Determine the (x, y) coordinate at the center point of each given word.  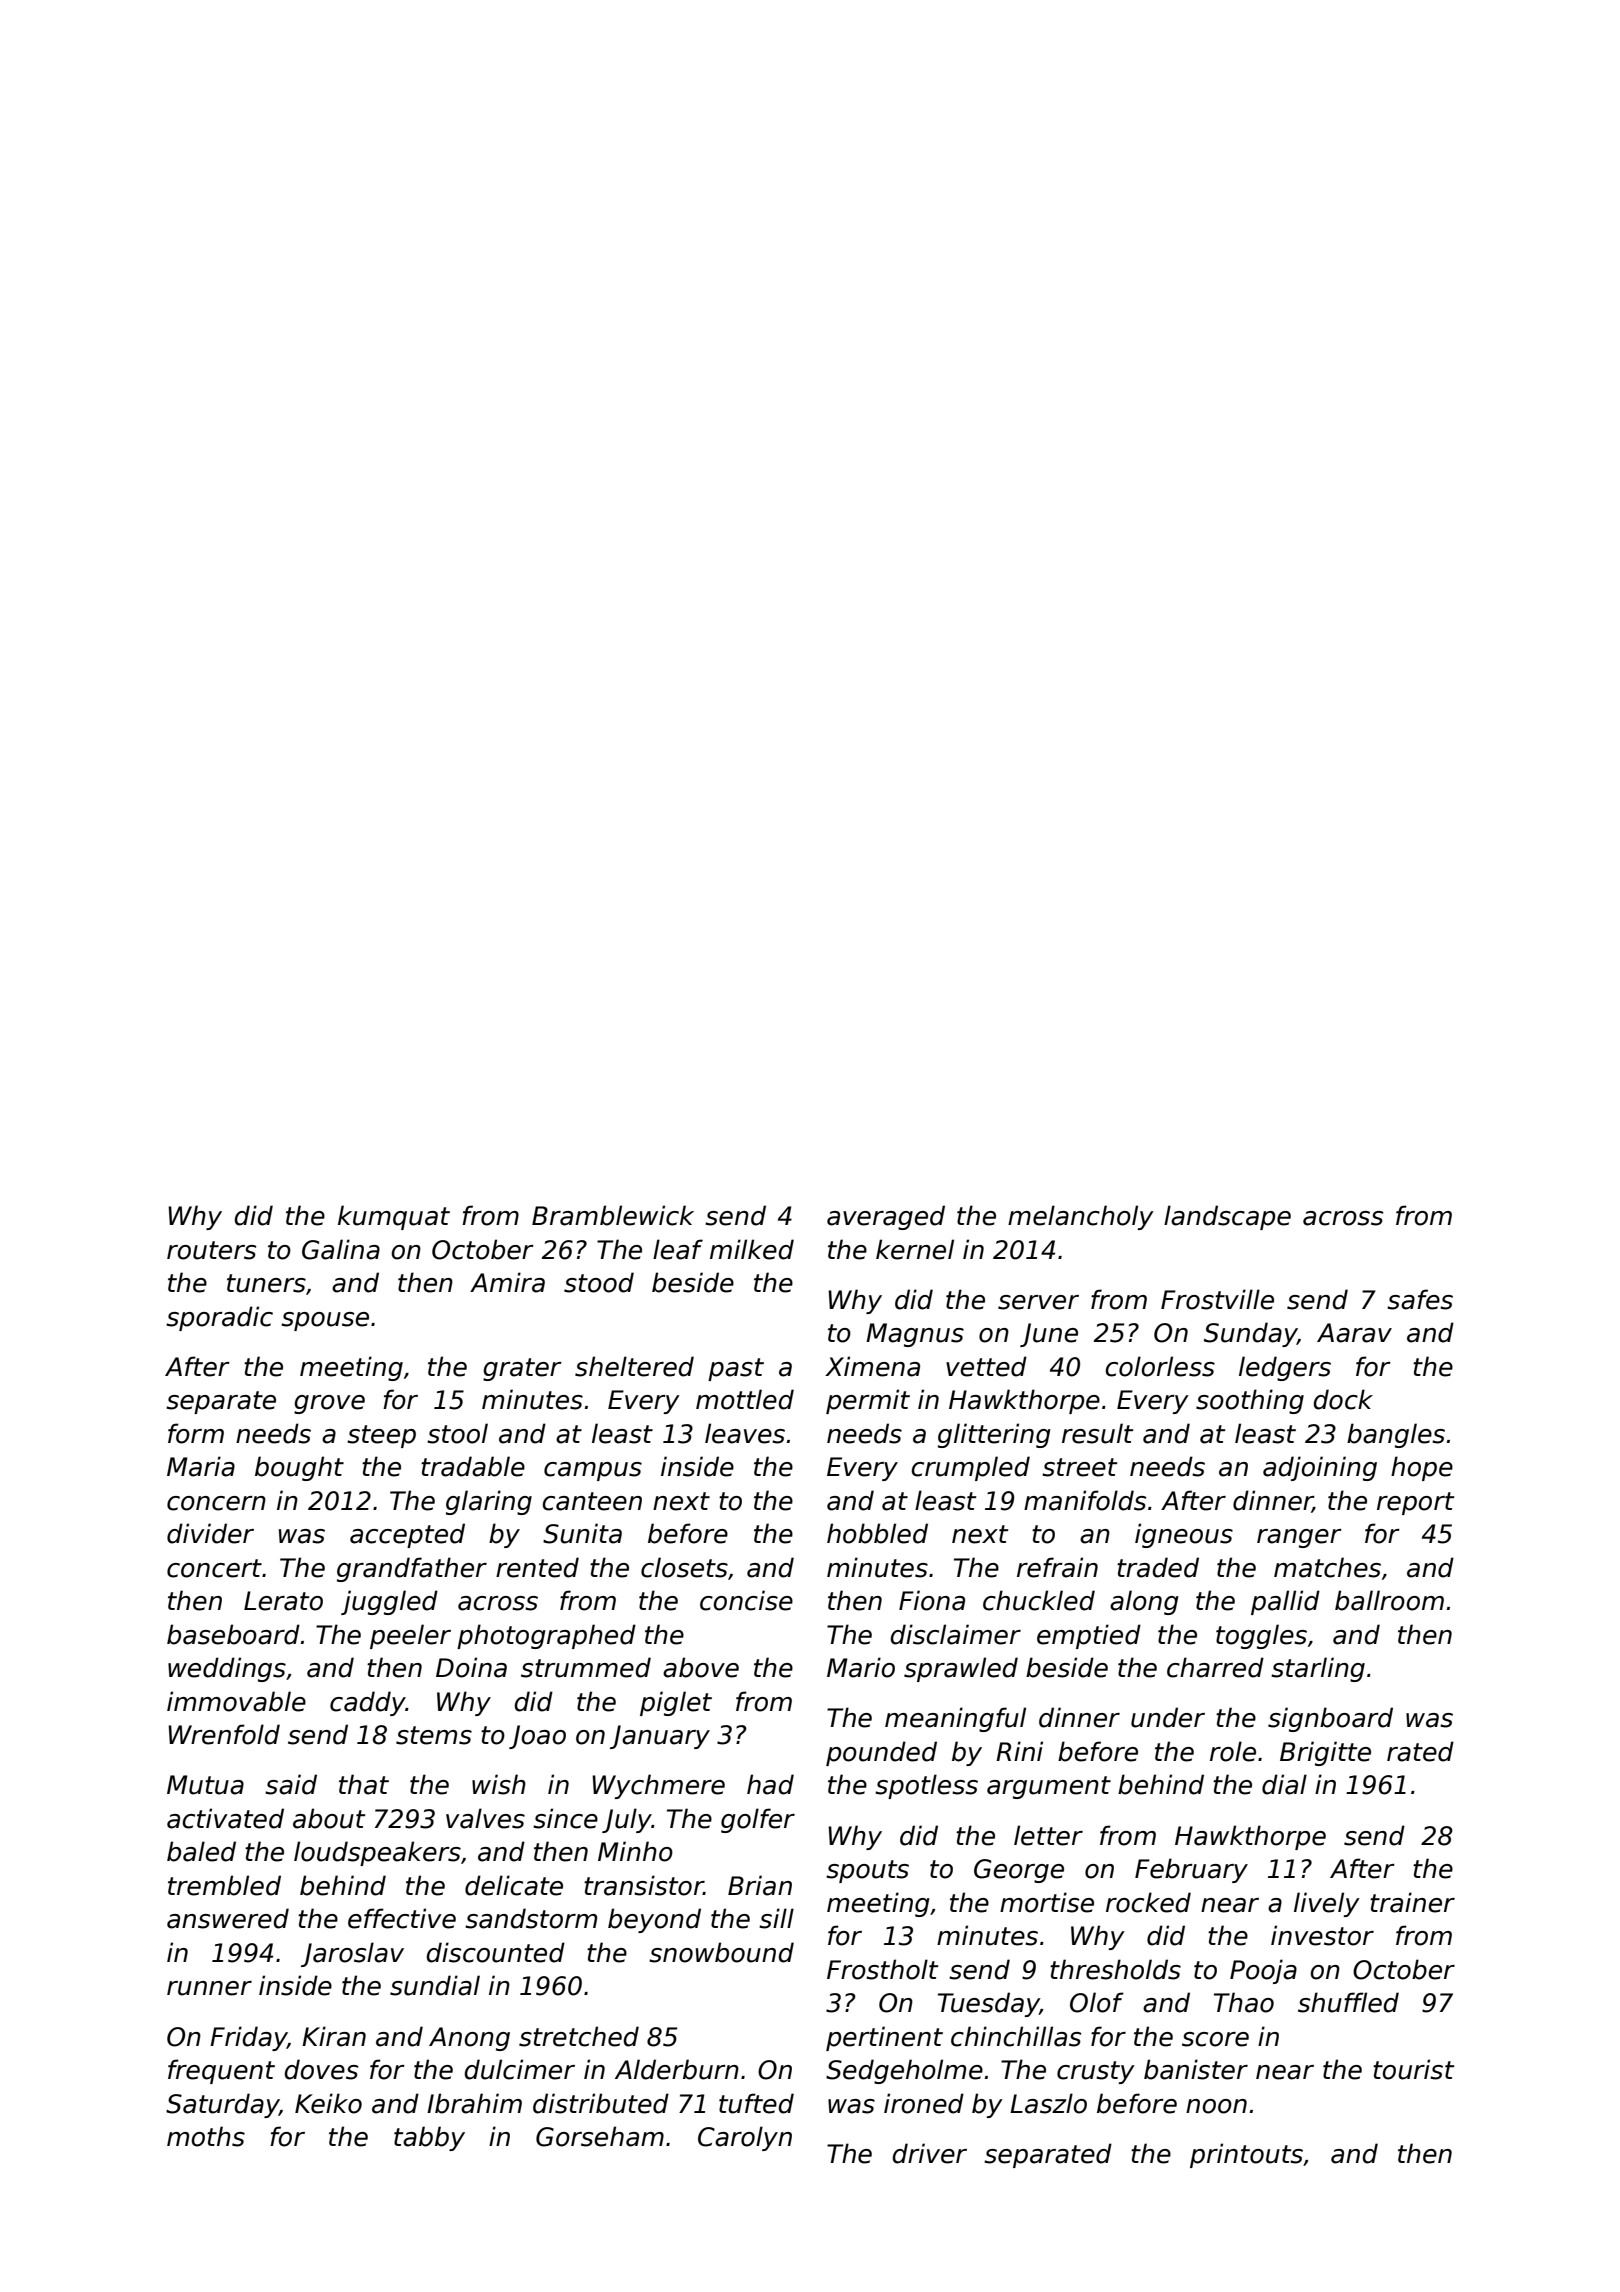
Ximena (872, 1366)
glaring (489, 1502)
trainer (1412, 1902)
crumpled (970, 1468)
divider (210, 1533)
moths (206, 2136)
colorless (1160, 1366)
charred (1215, 1667)
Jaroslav (352, 1954)
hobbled (877, 1533)
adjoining (1320, 1468)
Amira (507, 1282)
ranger (1299, 1538)
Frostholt (882, 1969)
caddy (368, 1703)
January (660, 1737)
